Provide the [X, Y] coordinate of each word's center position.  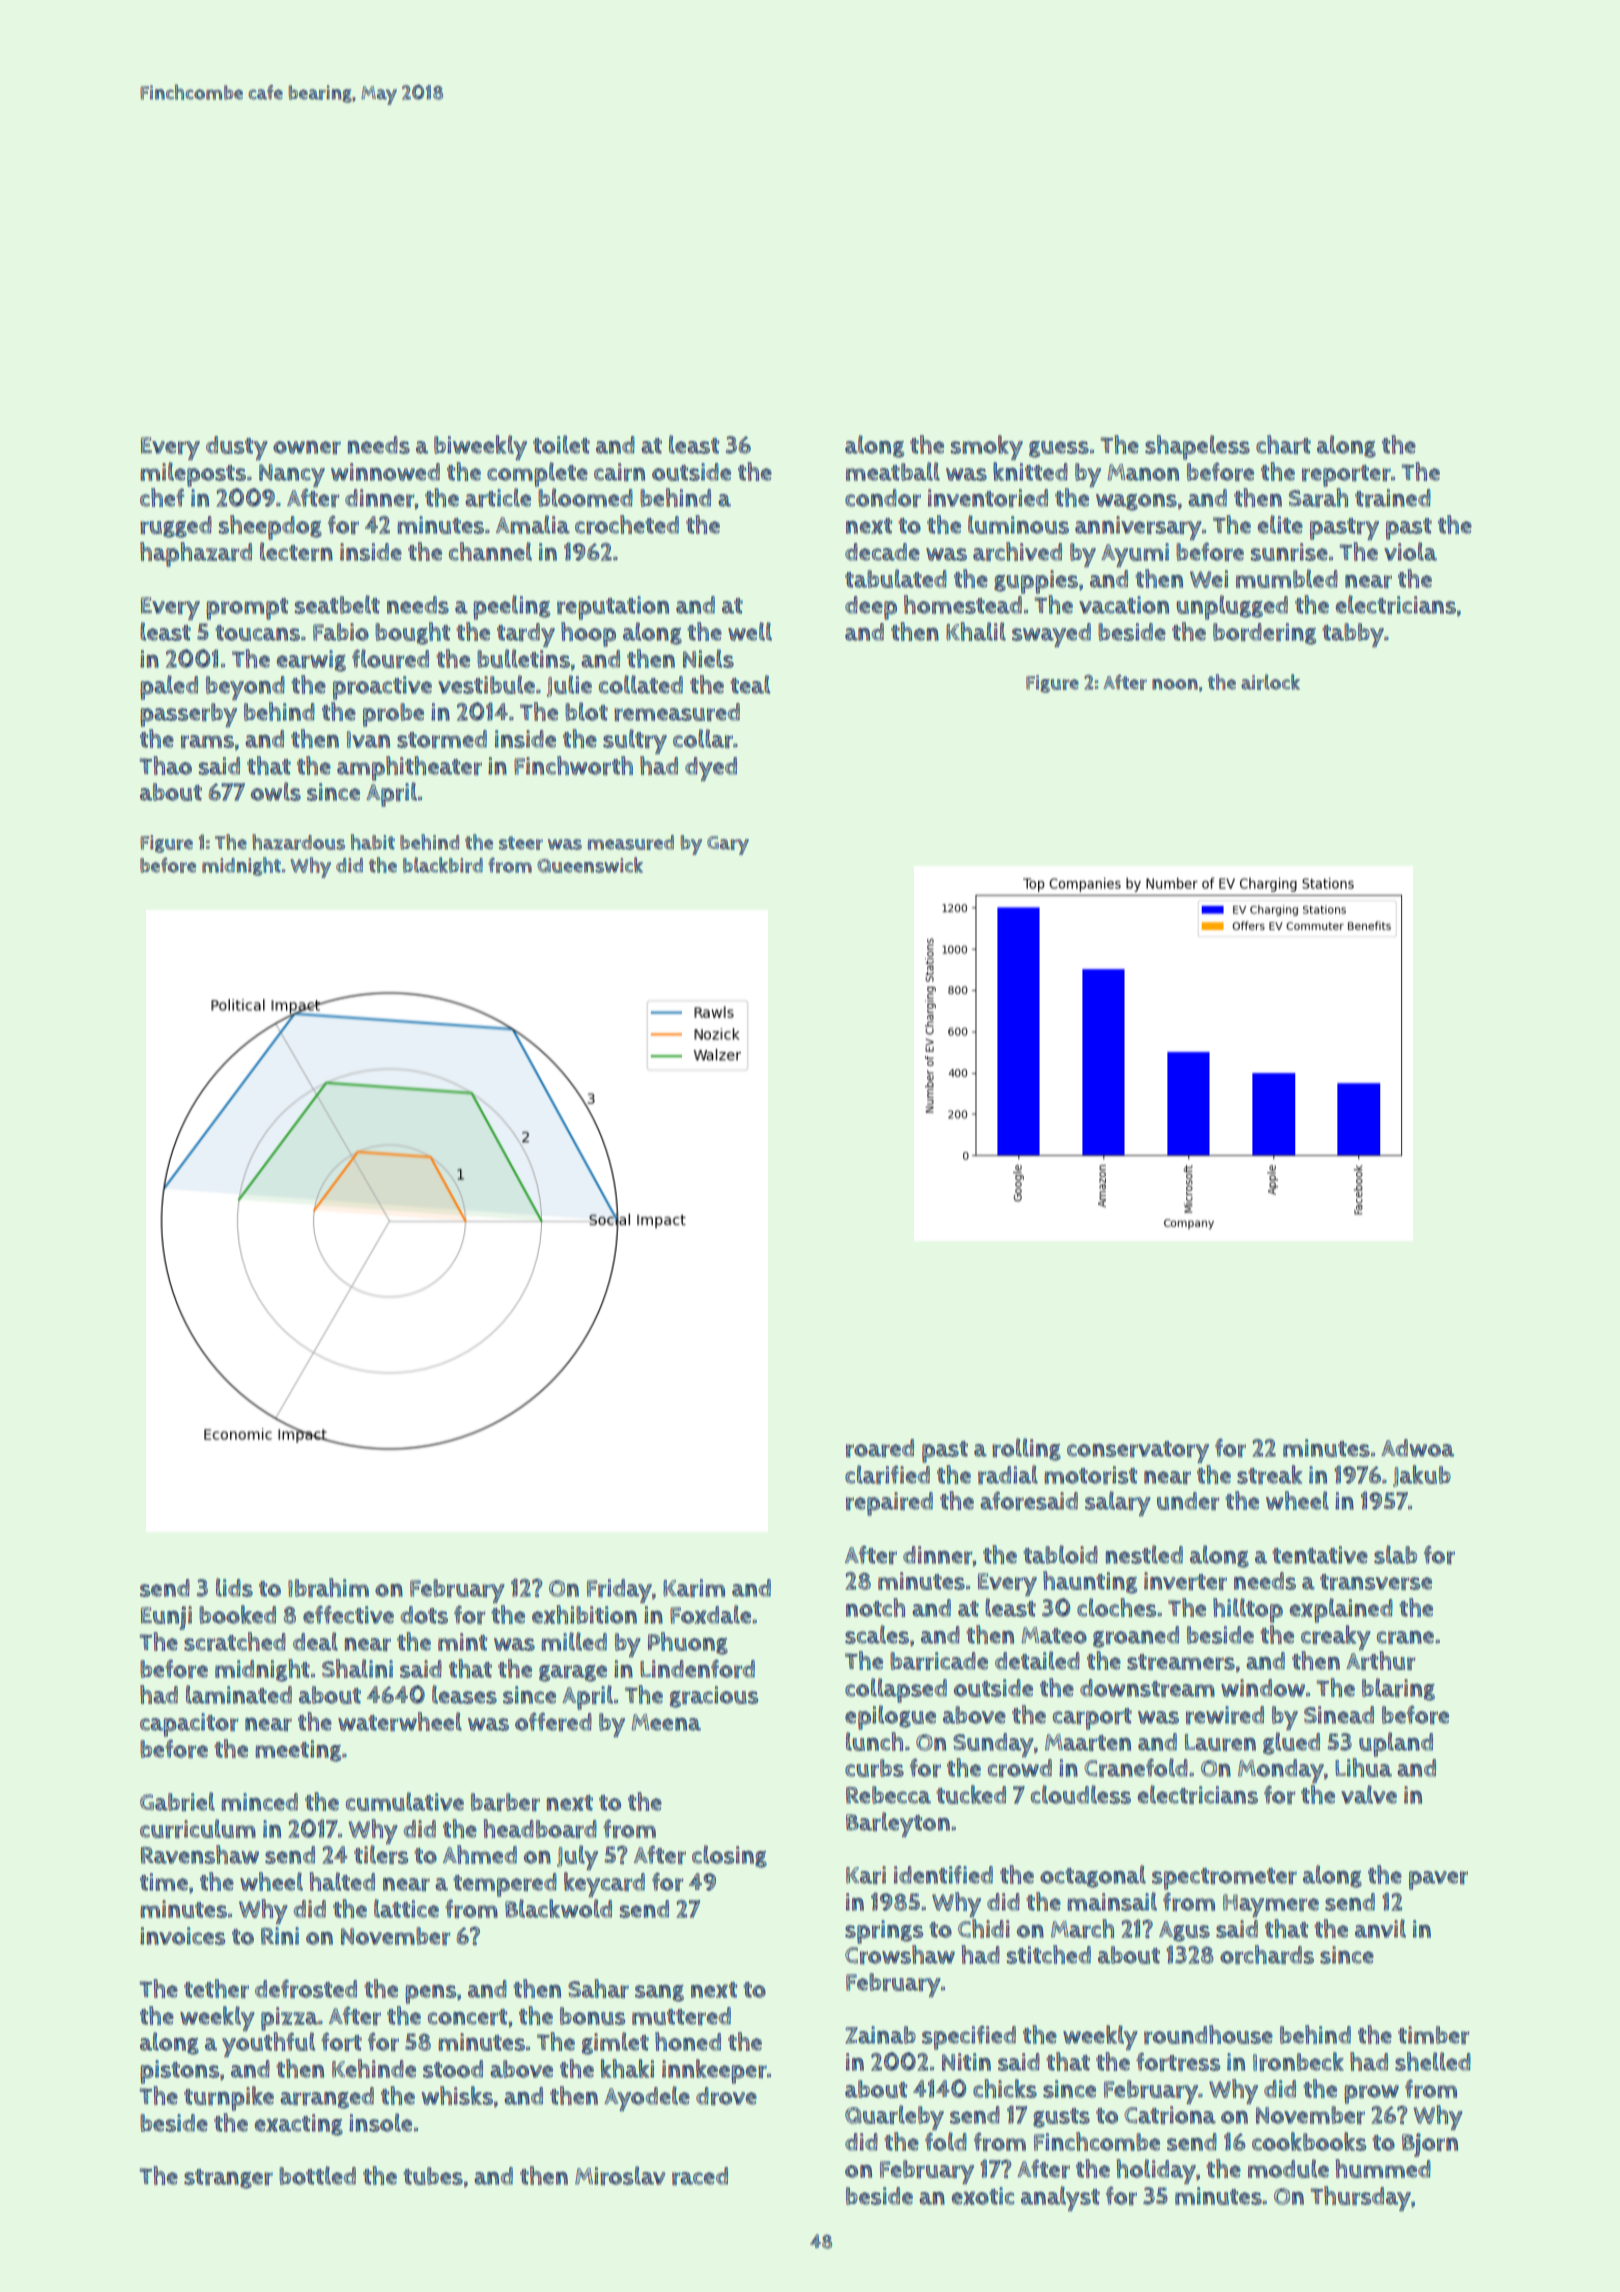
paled [169, 687]
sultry [635, 741]
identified [943, 1874]
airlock [1270, 682]
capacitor [189, 1725]
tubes [433, 2176]
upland [1396, 1744]
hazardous [298, 842]
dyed [711, 769]
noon [1175, 684]
